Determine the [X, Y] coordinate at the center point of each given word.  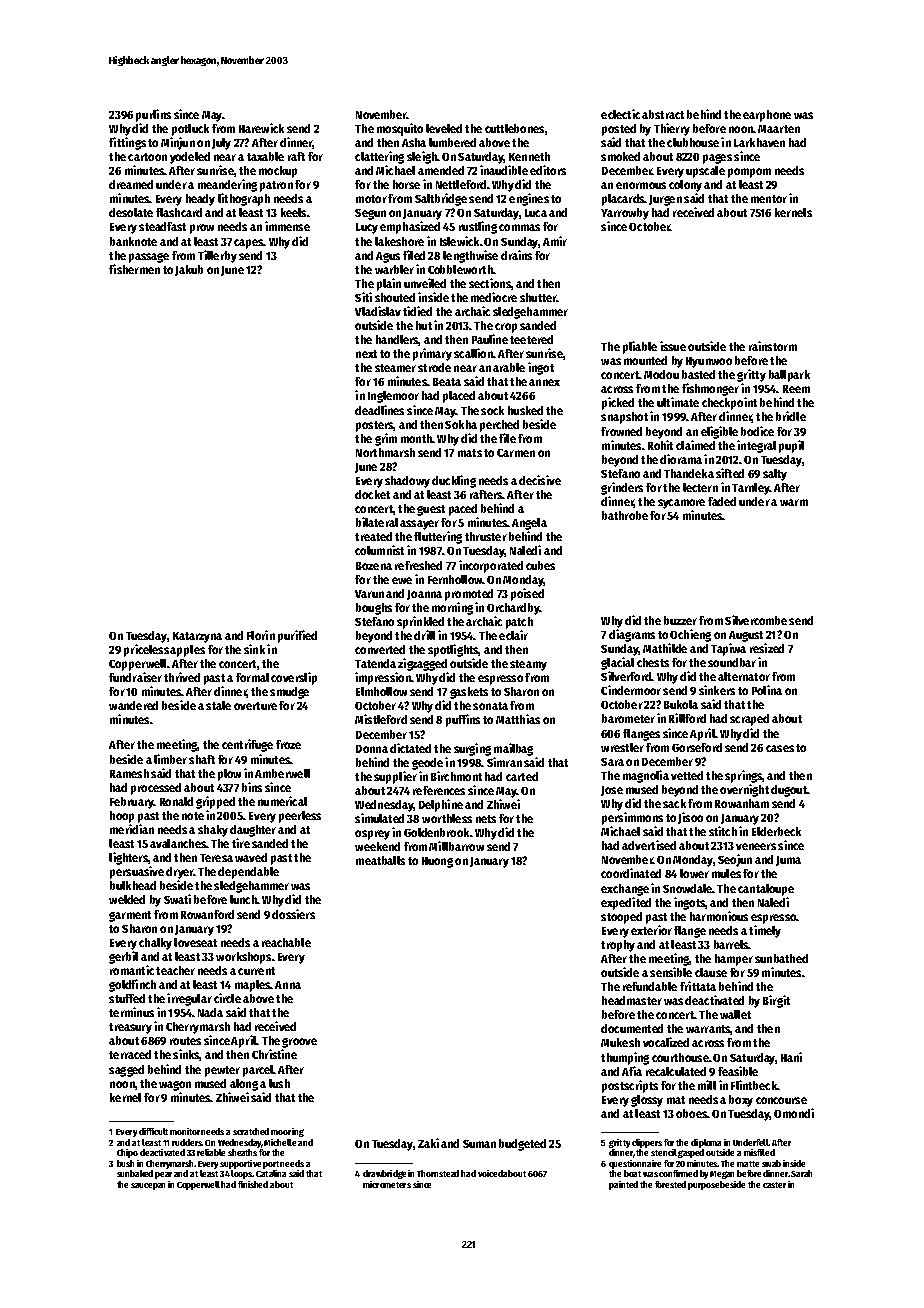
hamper [734, 960]
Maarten [779, 129]
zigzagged [422, 664]
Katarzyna [197, 637]
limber [170, 759]
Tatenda [375, 663]
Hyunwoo [709, 362]
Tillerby [217, 256]
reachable [286, 942]
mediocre [494, 297]
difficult [153, 1131]
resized [767, 648]
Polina [767, 690]
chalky [155, 944]
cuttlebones [514, 128]
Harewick [261, 128]
